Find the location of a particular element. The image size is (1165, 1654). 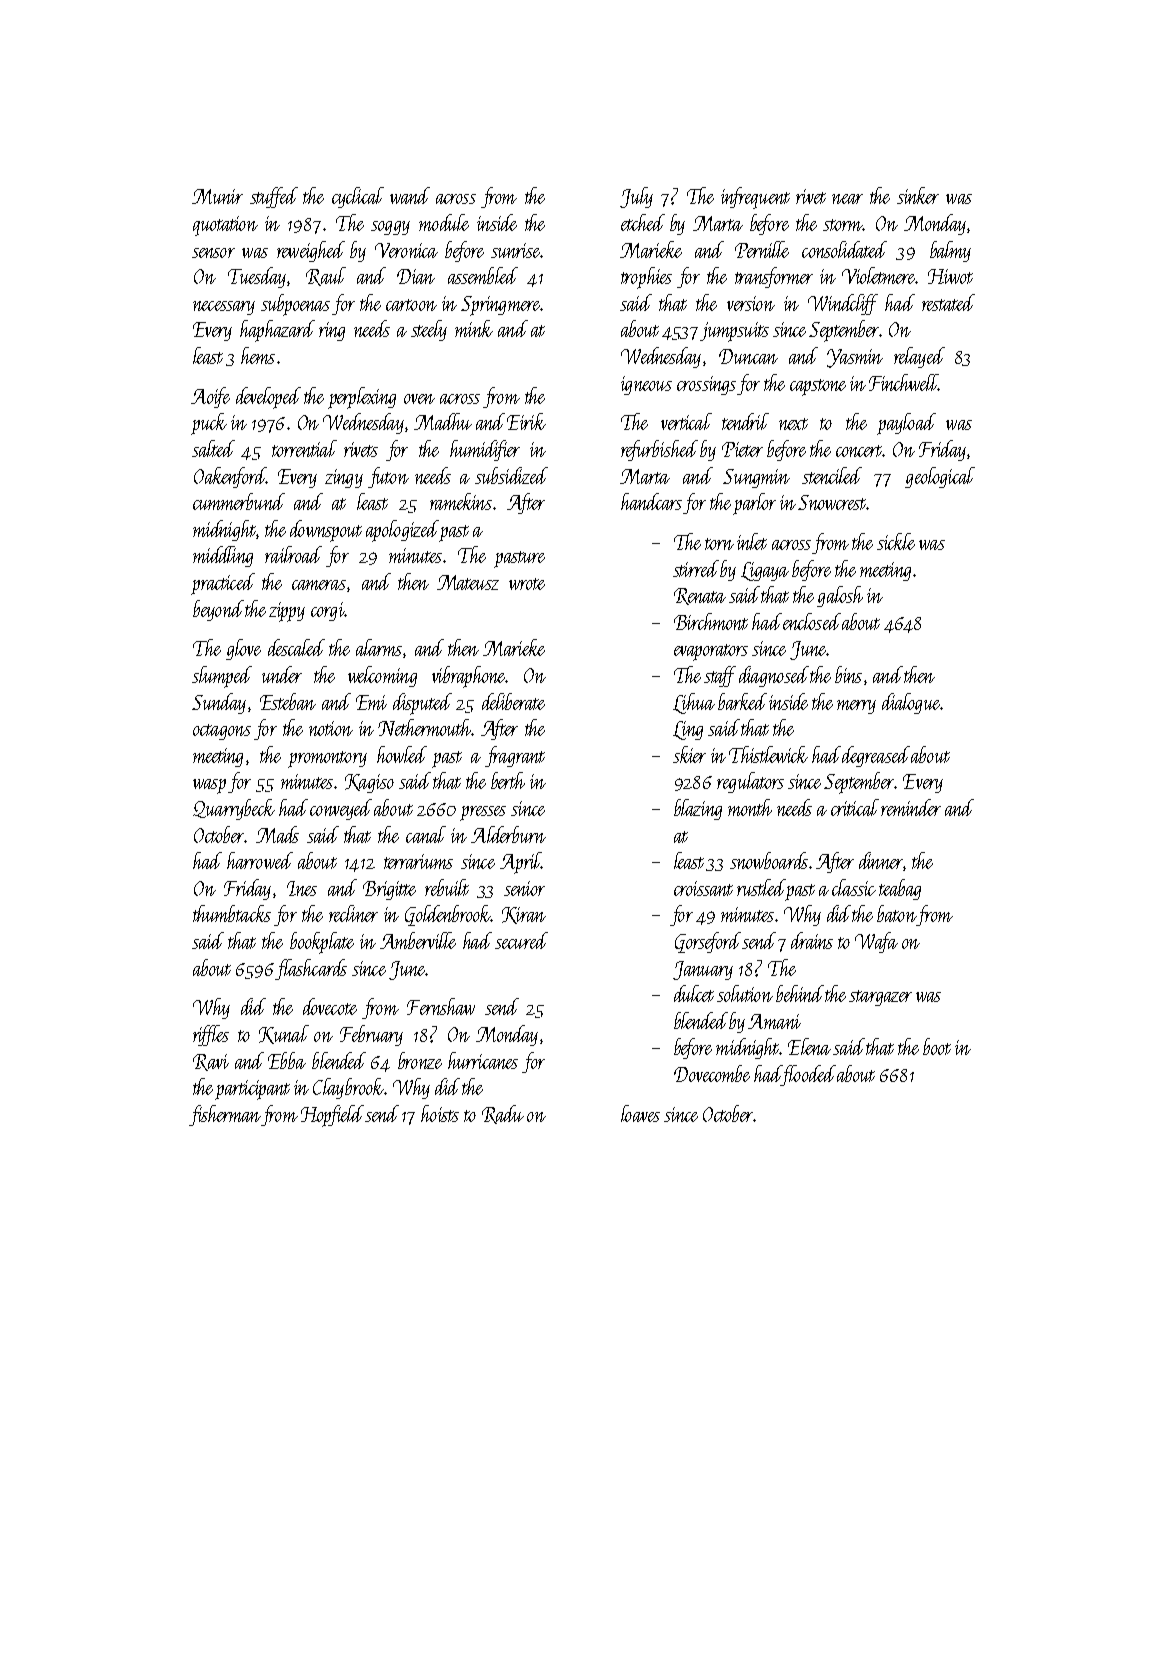

etched is located at coordinates (643, 222).
